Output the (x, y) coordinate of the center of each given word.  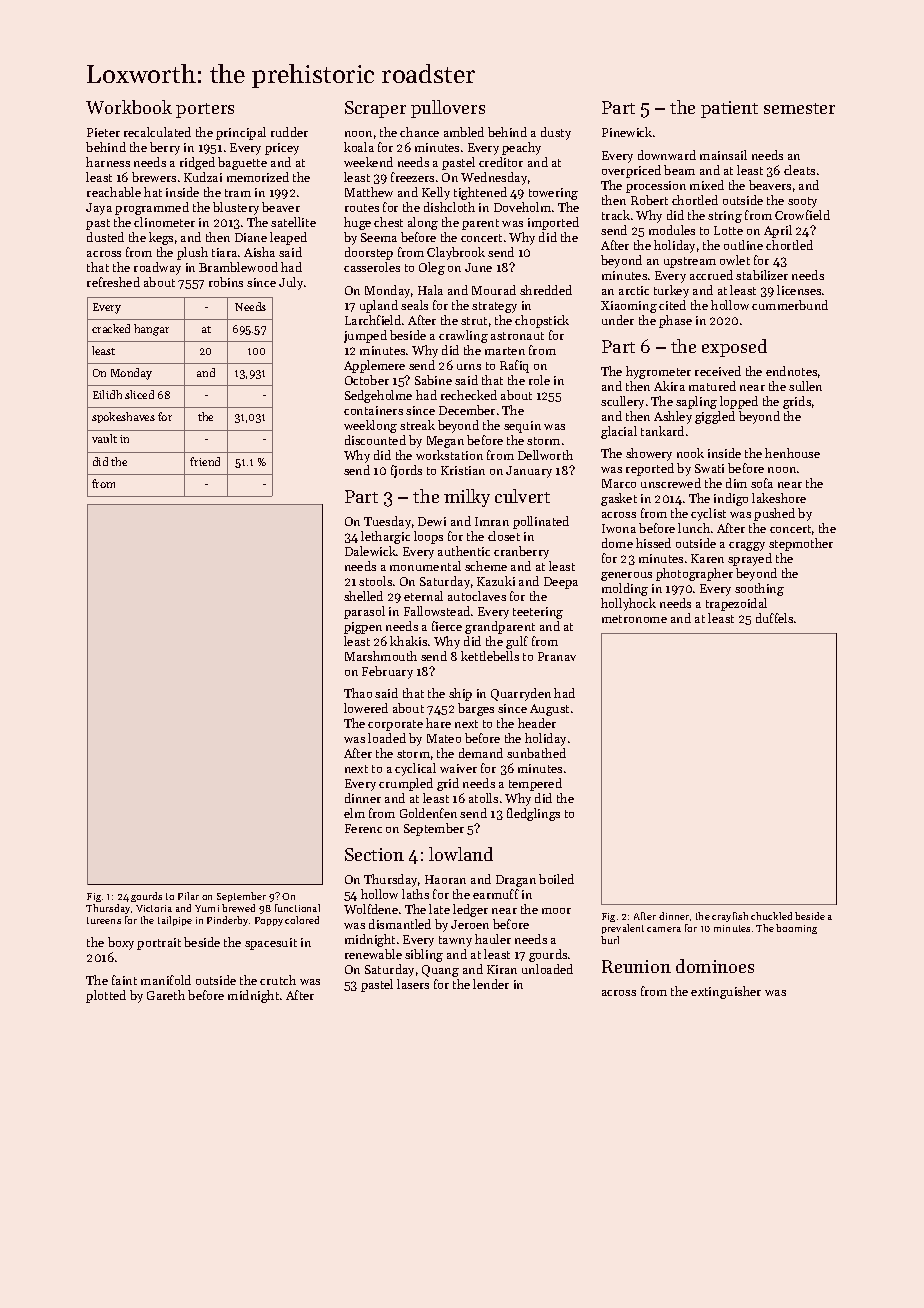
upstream (690, 262)
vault (104, 438)
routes (362, 208)
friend (205, 461)
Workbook (129, 107)
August (549, 710)
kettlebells (490, 656)
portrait (159, 944)
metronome (634, 619)
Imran (492, 521)
